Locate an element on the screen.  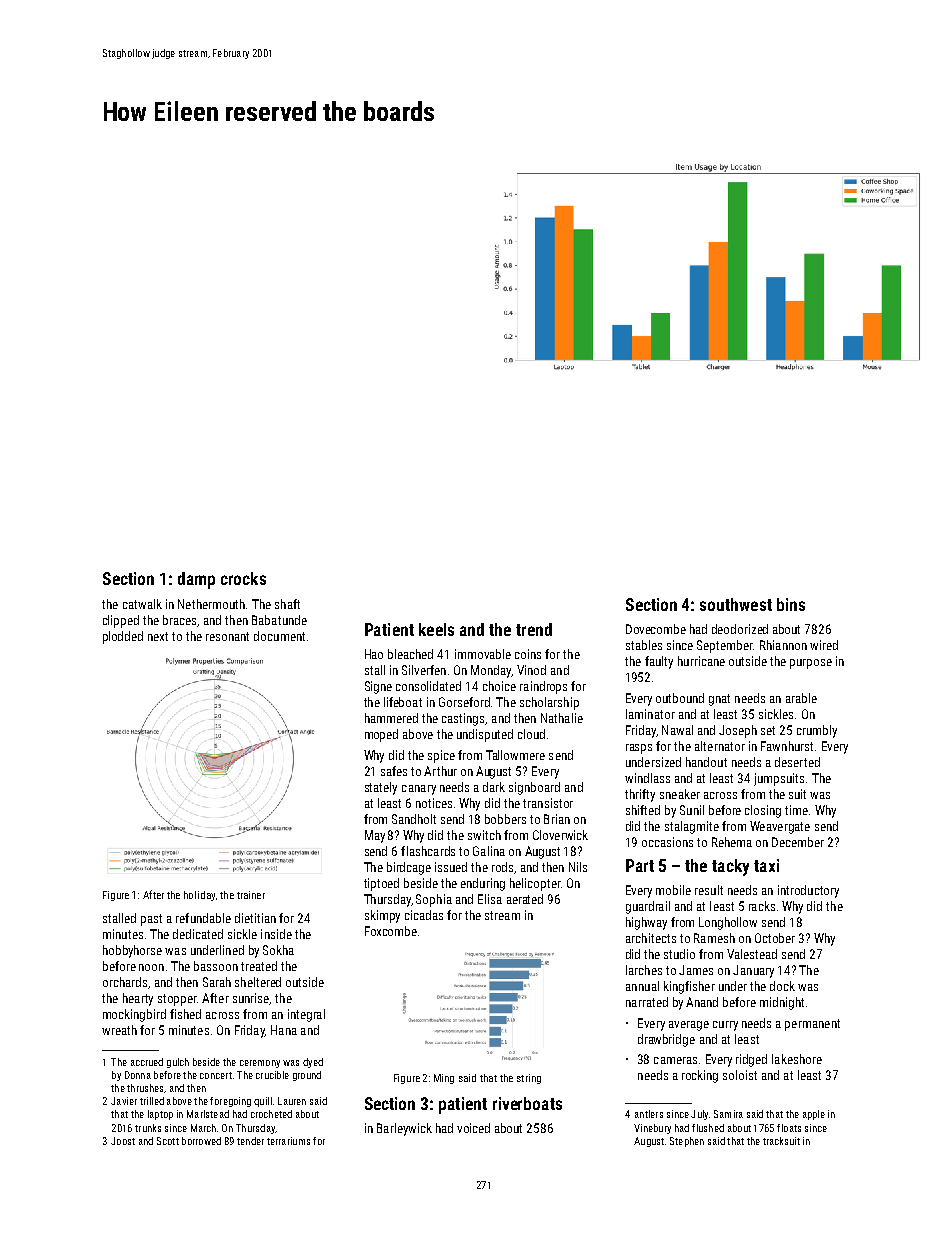
trend is located at coordinates (534, 629).
